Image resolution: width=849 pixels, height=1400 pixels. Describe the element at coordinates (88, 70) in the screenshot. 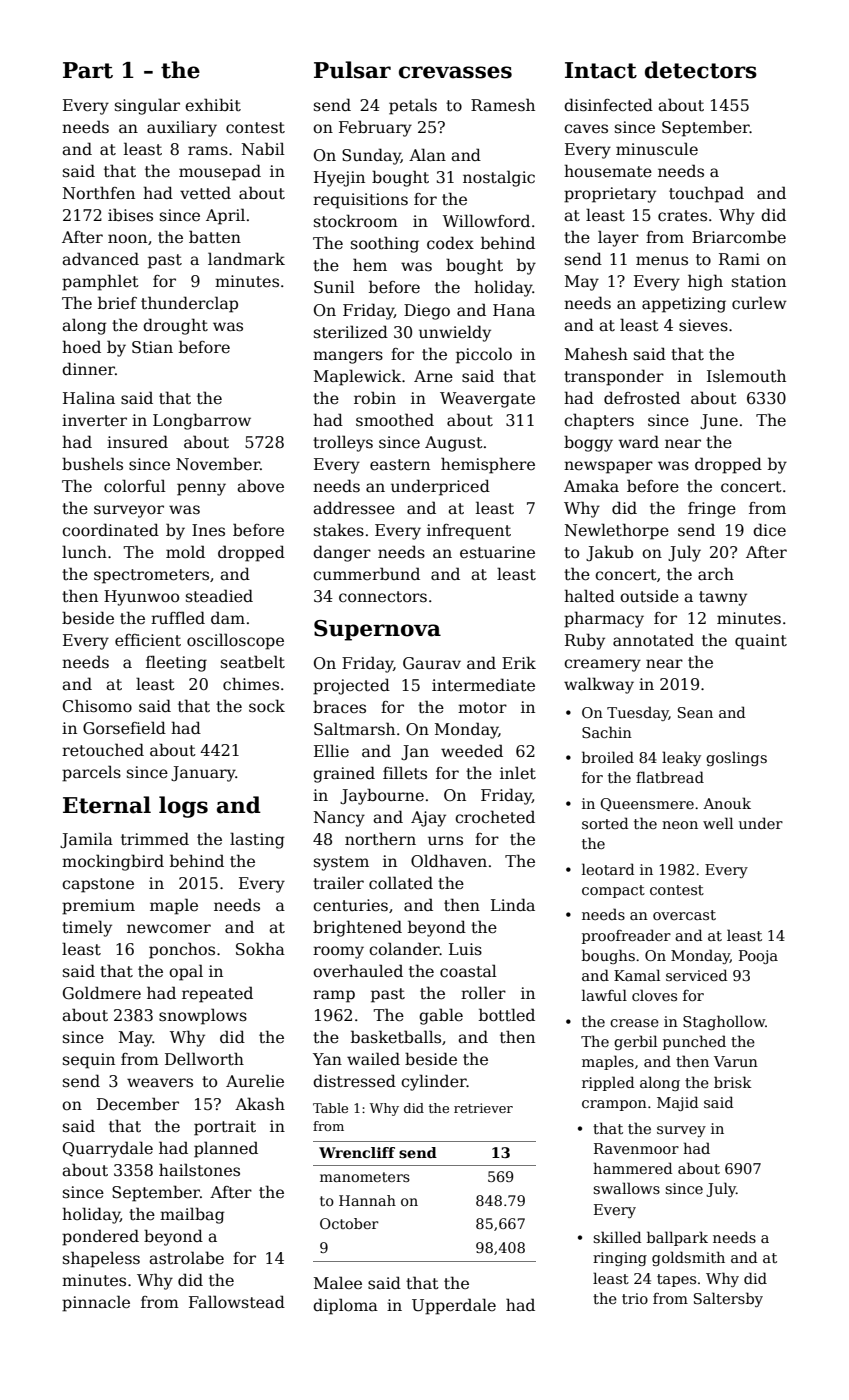

I see `Part` at that location.
